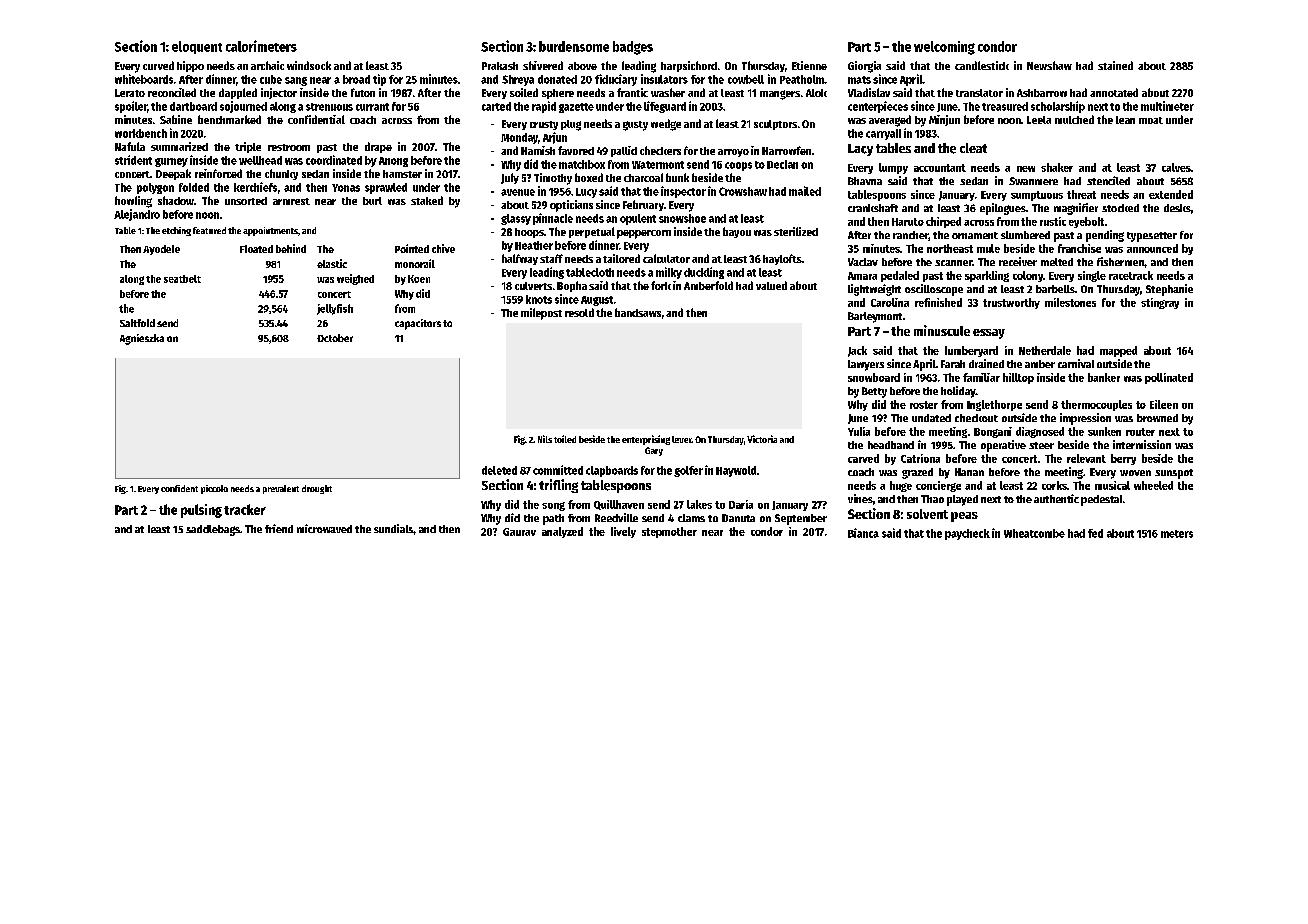 The image size is (1308, 924). Describe the element at coordinates (158, 65) in the page. I see `curved` at that location.
